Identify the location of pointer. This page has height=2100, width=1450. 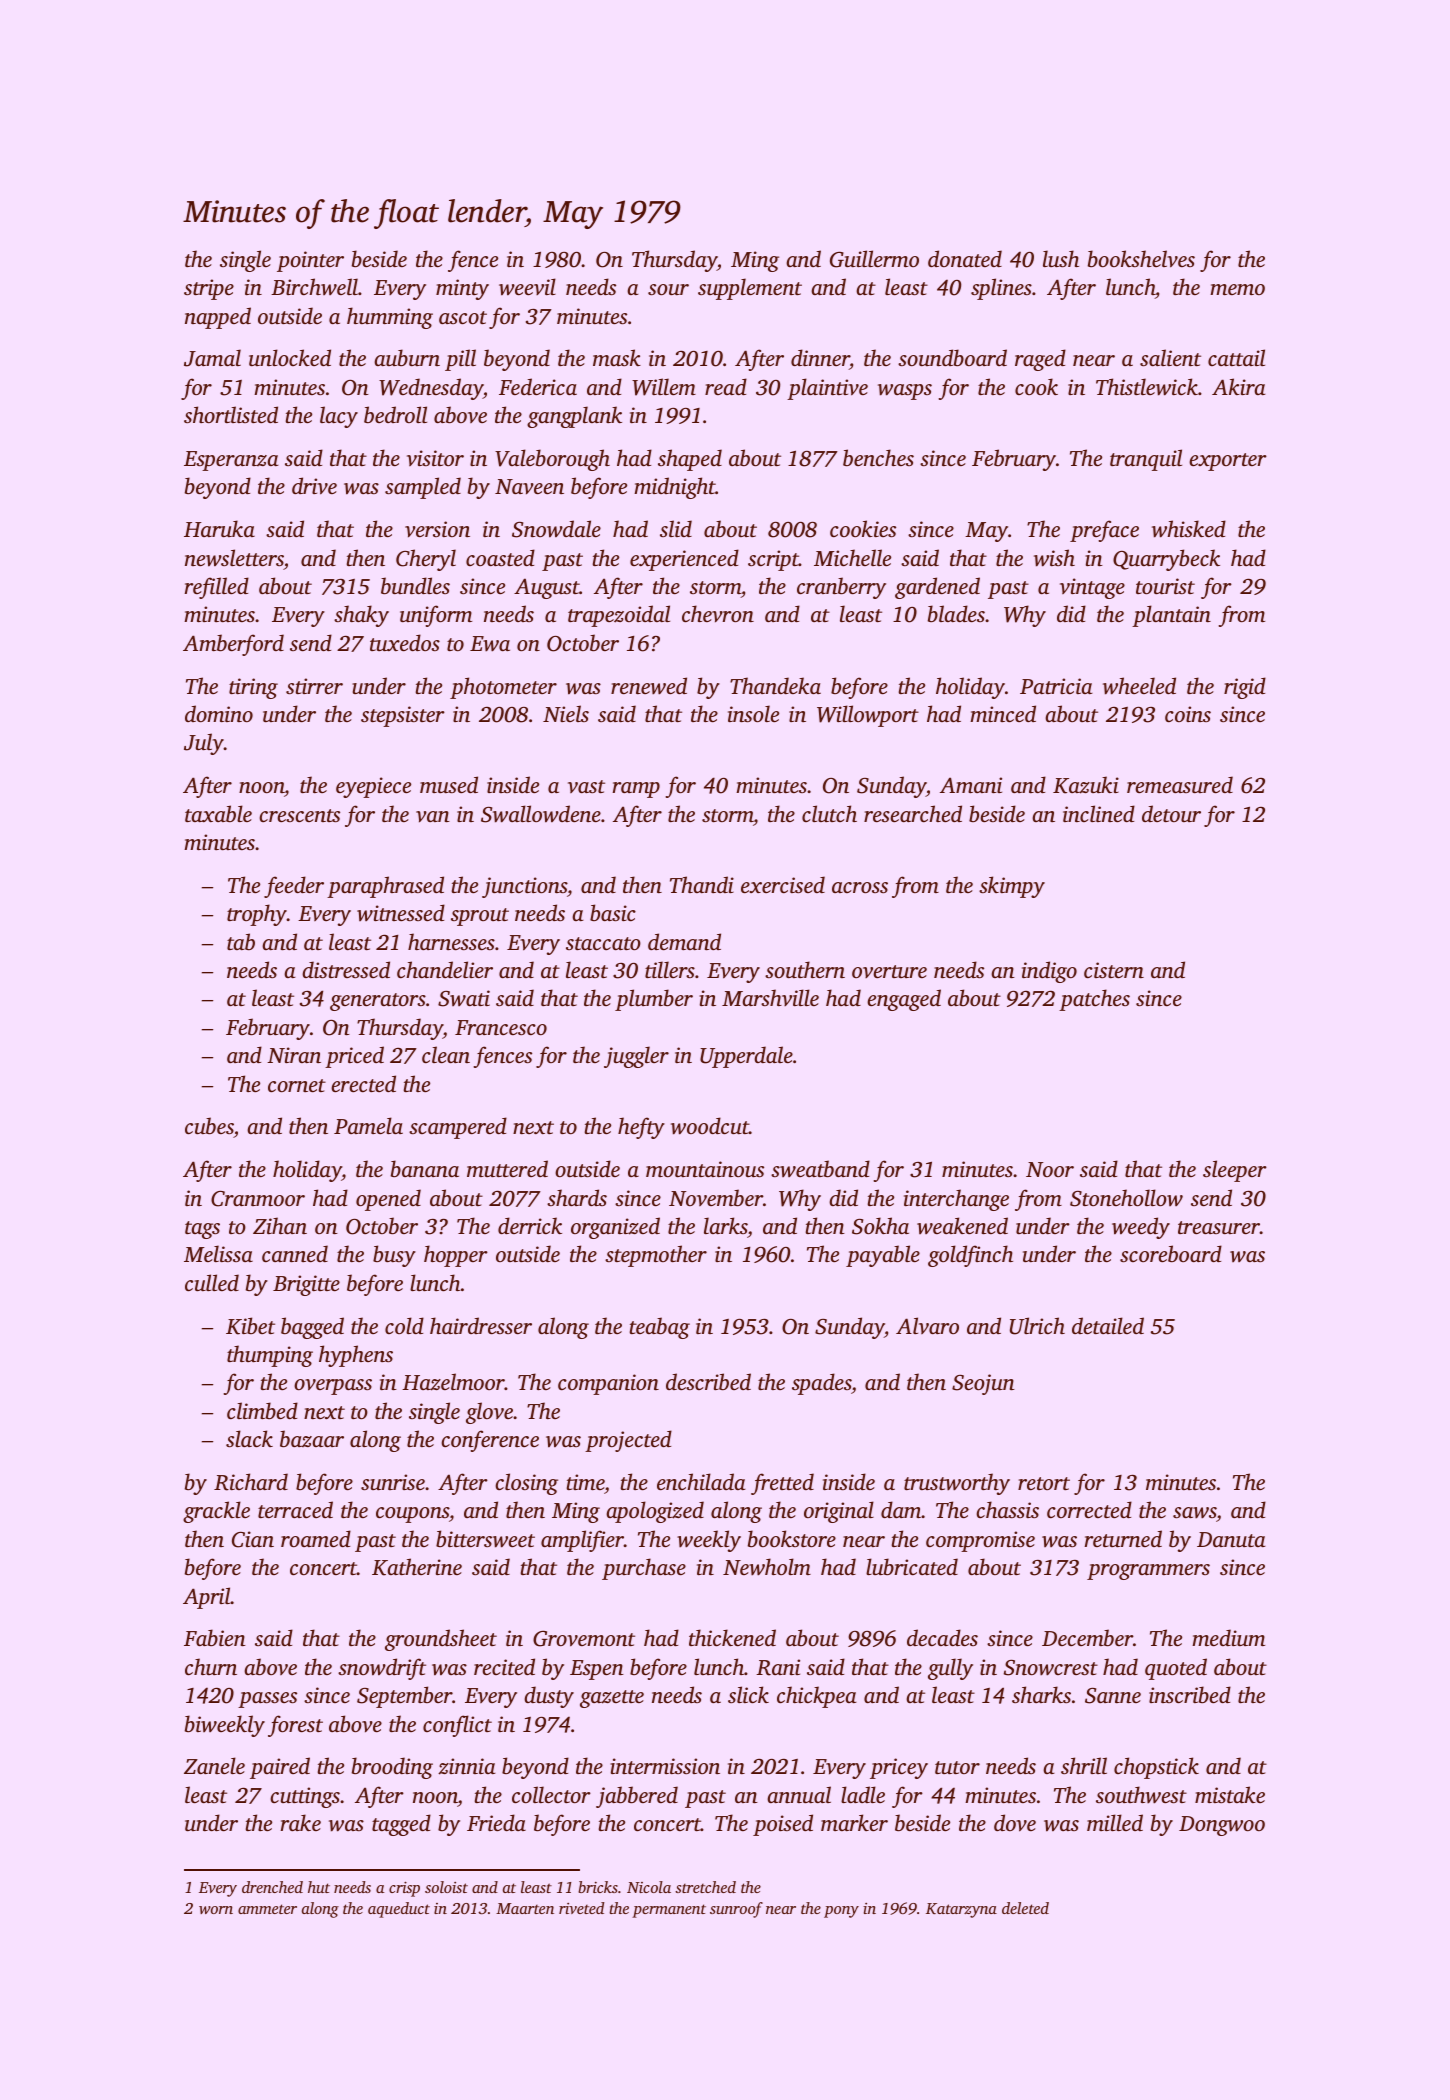
(310, 261).
